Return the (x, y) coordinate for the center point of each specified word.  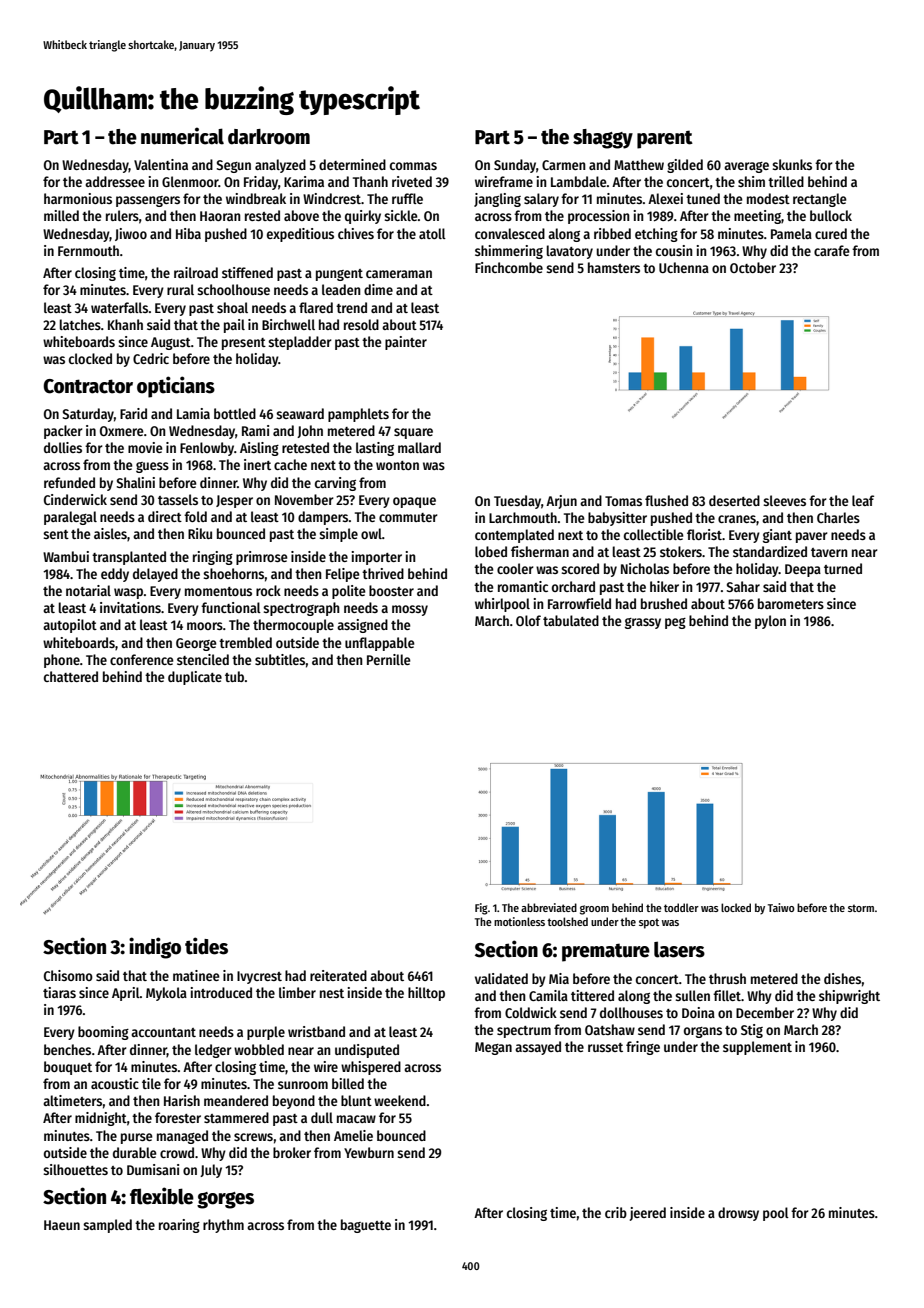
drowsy (738, 1214)
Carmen (564, 165)
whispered (371, 1068)
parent (665, 139)
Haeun (62, 1225)
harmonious (78, 198)
